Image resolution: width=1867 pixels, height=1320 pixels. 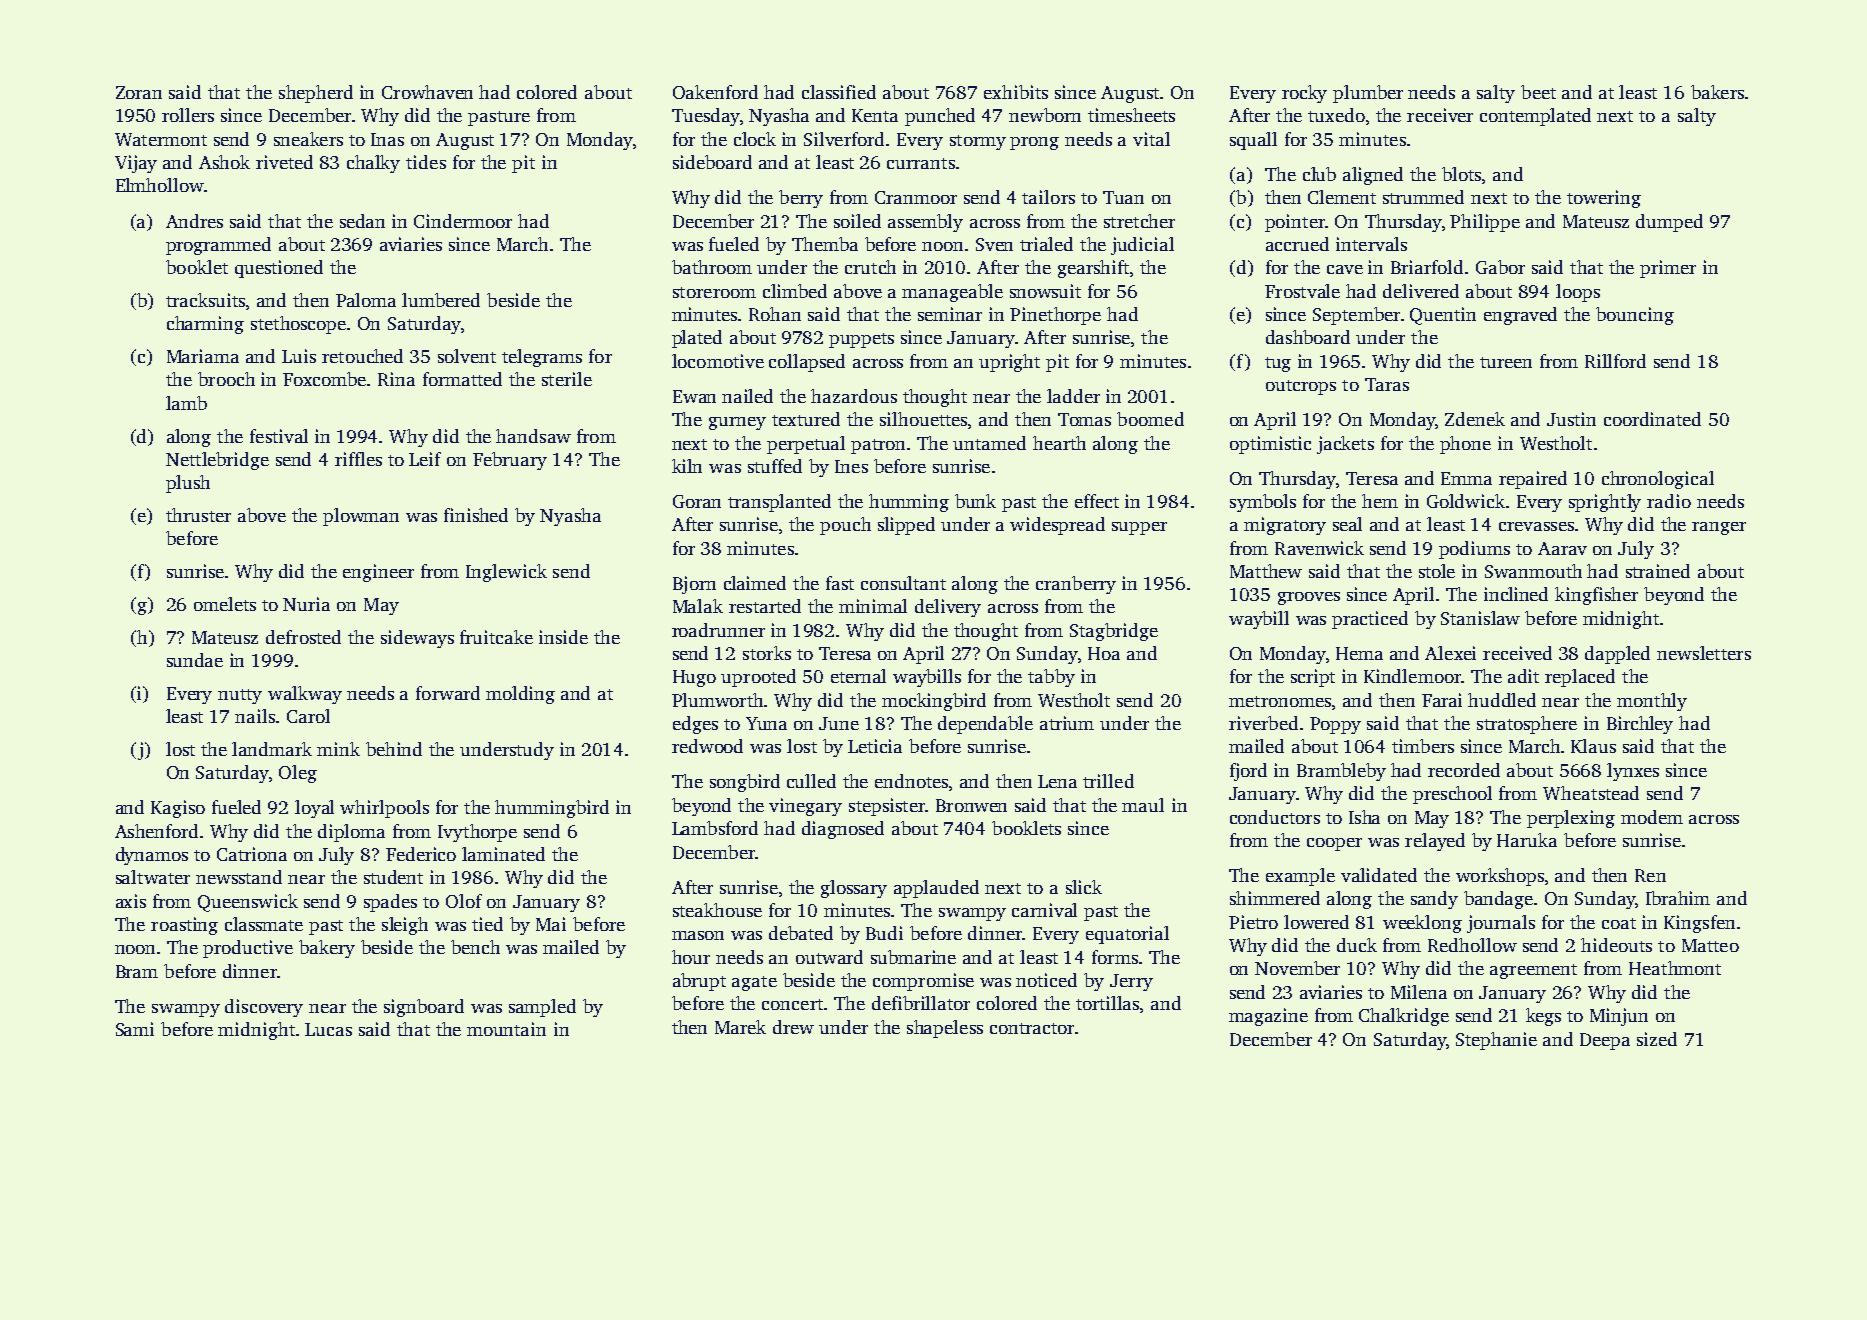 I want to click on vinegary, so click(x=805, y=807).
